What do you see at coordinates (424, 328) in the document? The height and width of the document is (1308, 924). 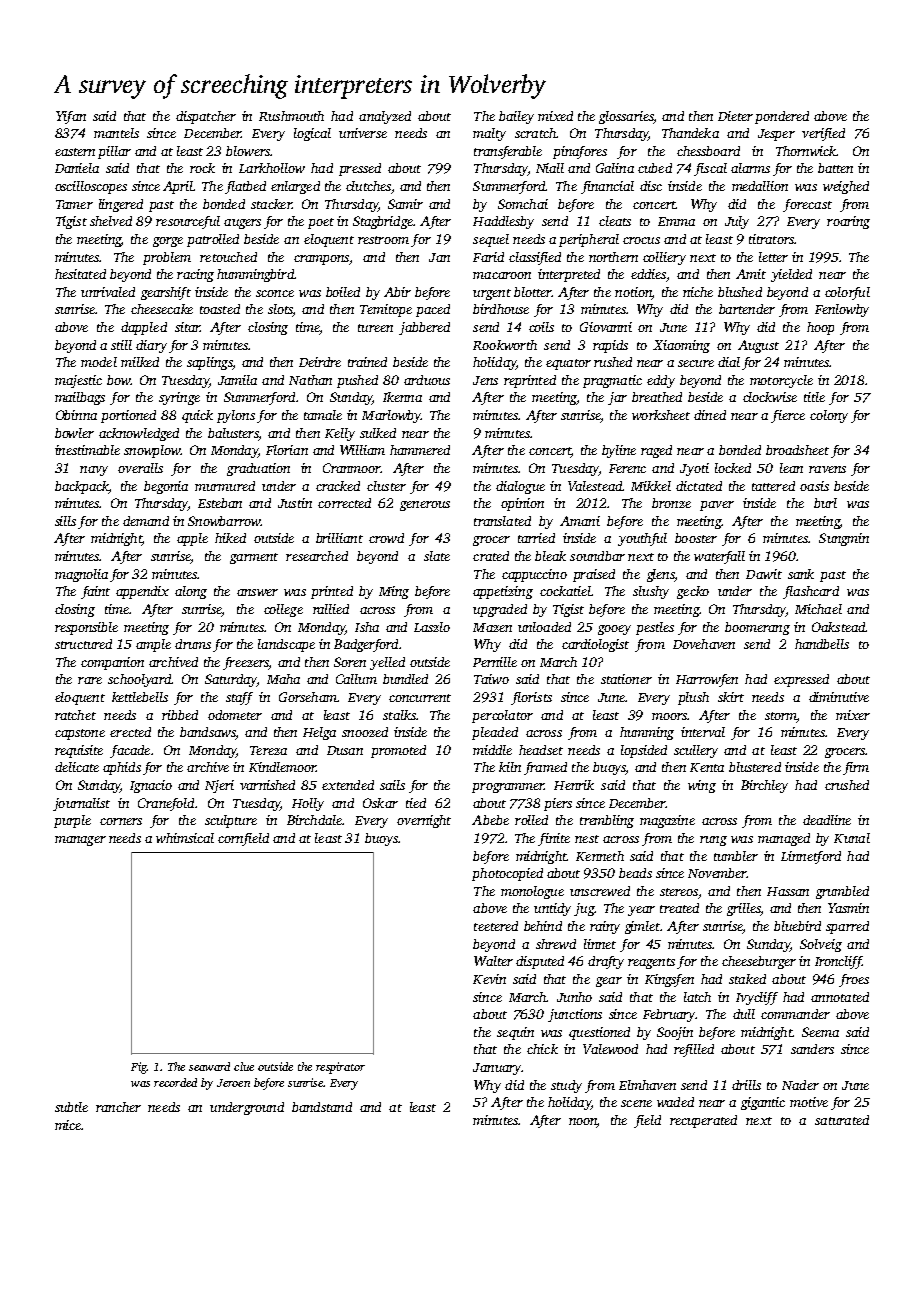 I see `jabbered` at bounding box center [424, 328].
